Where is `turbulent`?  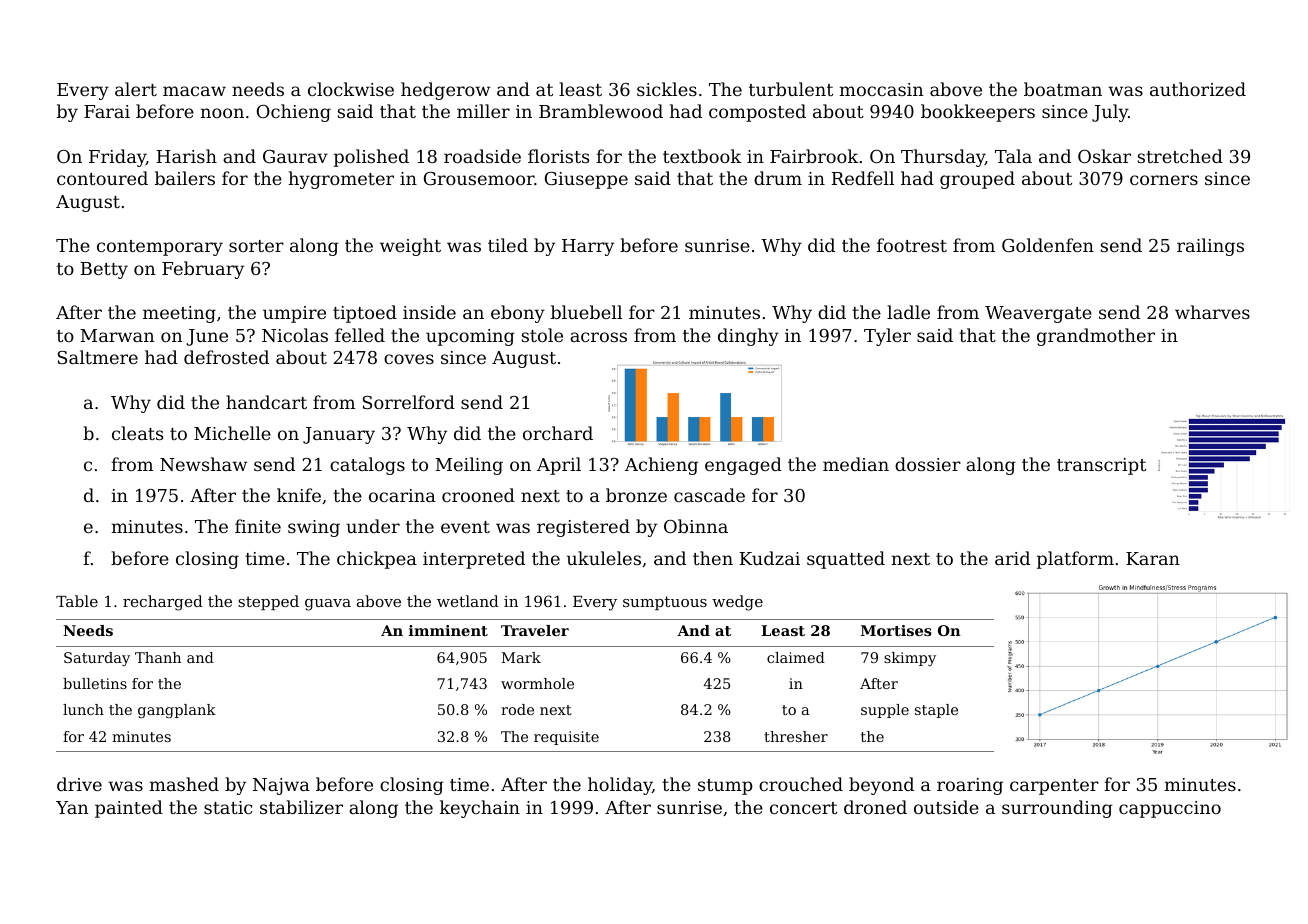 turbulent is located at coordinates (791, 89).
